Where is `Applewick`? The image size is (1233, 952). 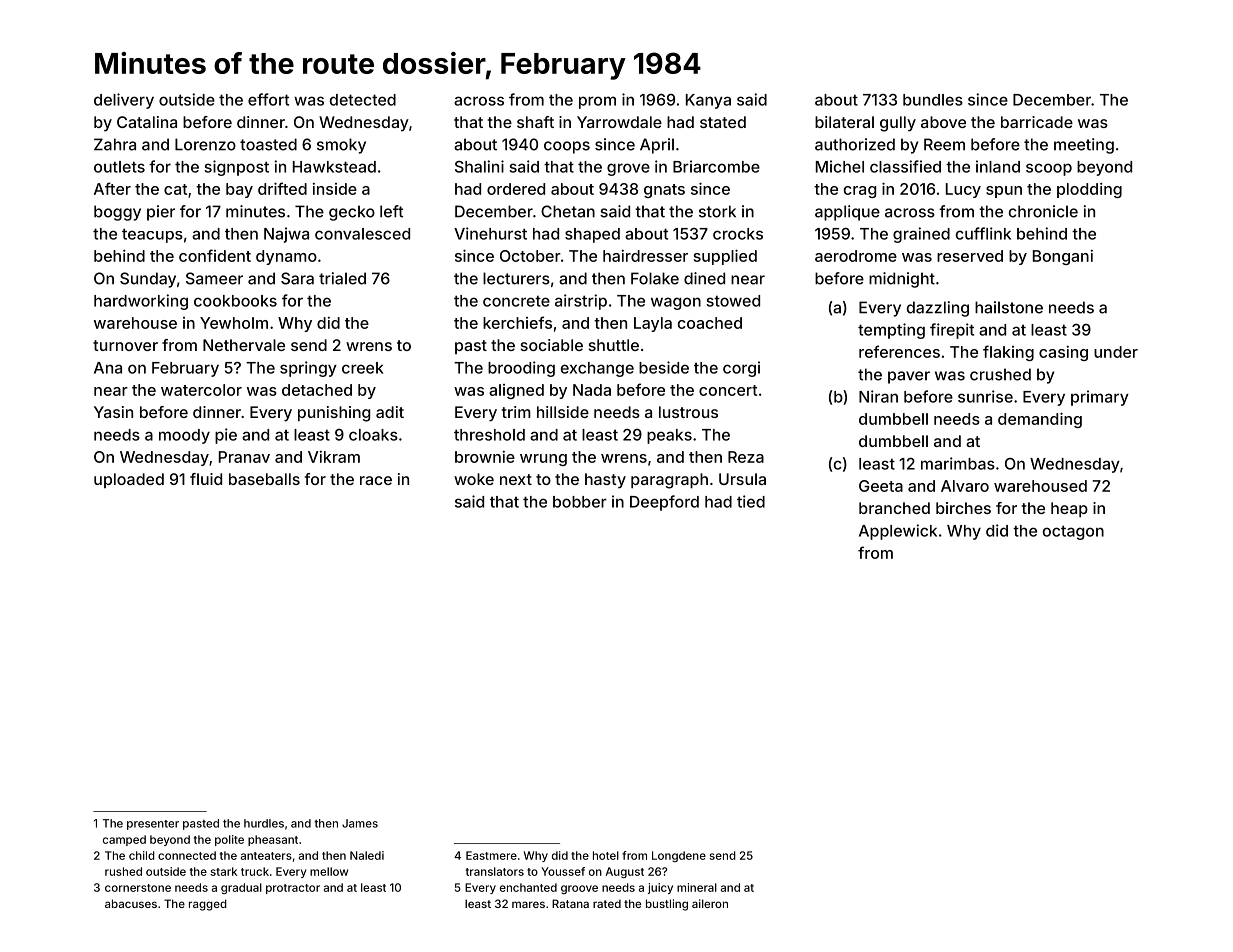 Applewick is located at coordinates (898, 532).
